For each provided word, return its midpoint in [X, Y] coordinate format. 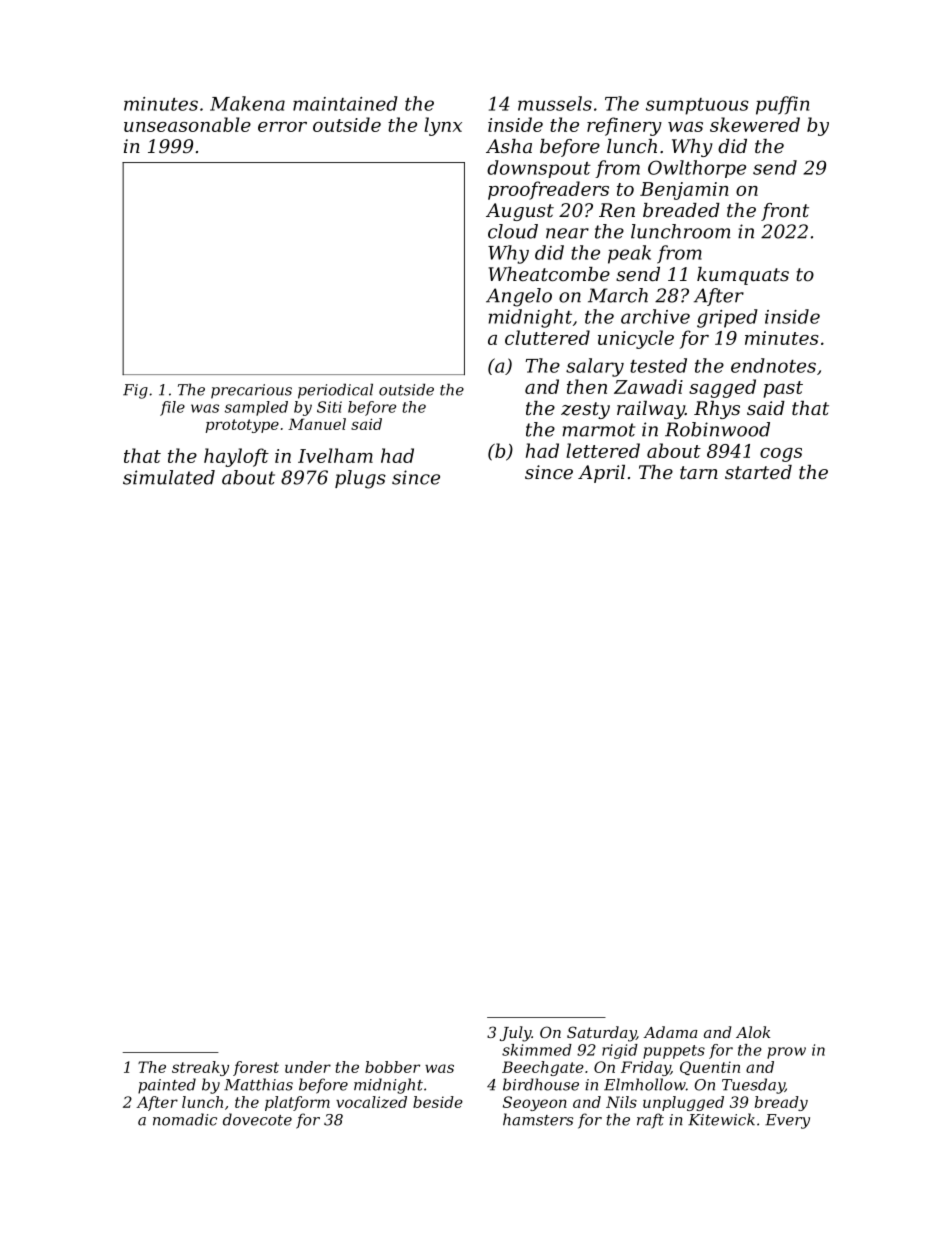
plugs [360, 479]
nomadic [185, 1119]
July [516, 1034]
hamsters [538, 1119]
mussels [555, 103]
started [758, 472]
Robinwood [717, 429]
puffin [782, 105]
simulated [169, 477]
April [601, 474]
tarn [699, 472]
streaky [200, 1068]
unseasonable [187, 124]
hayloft [236, 457]
